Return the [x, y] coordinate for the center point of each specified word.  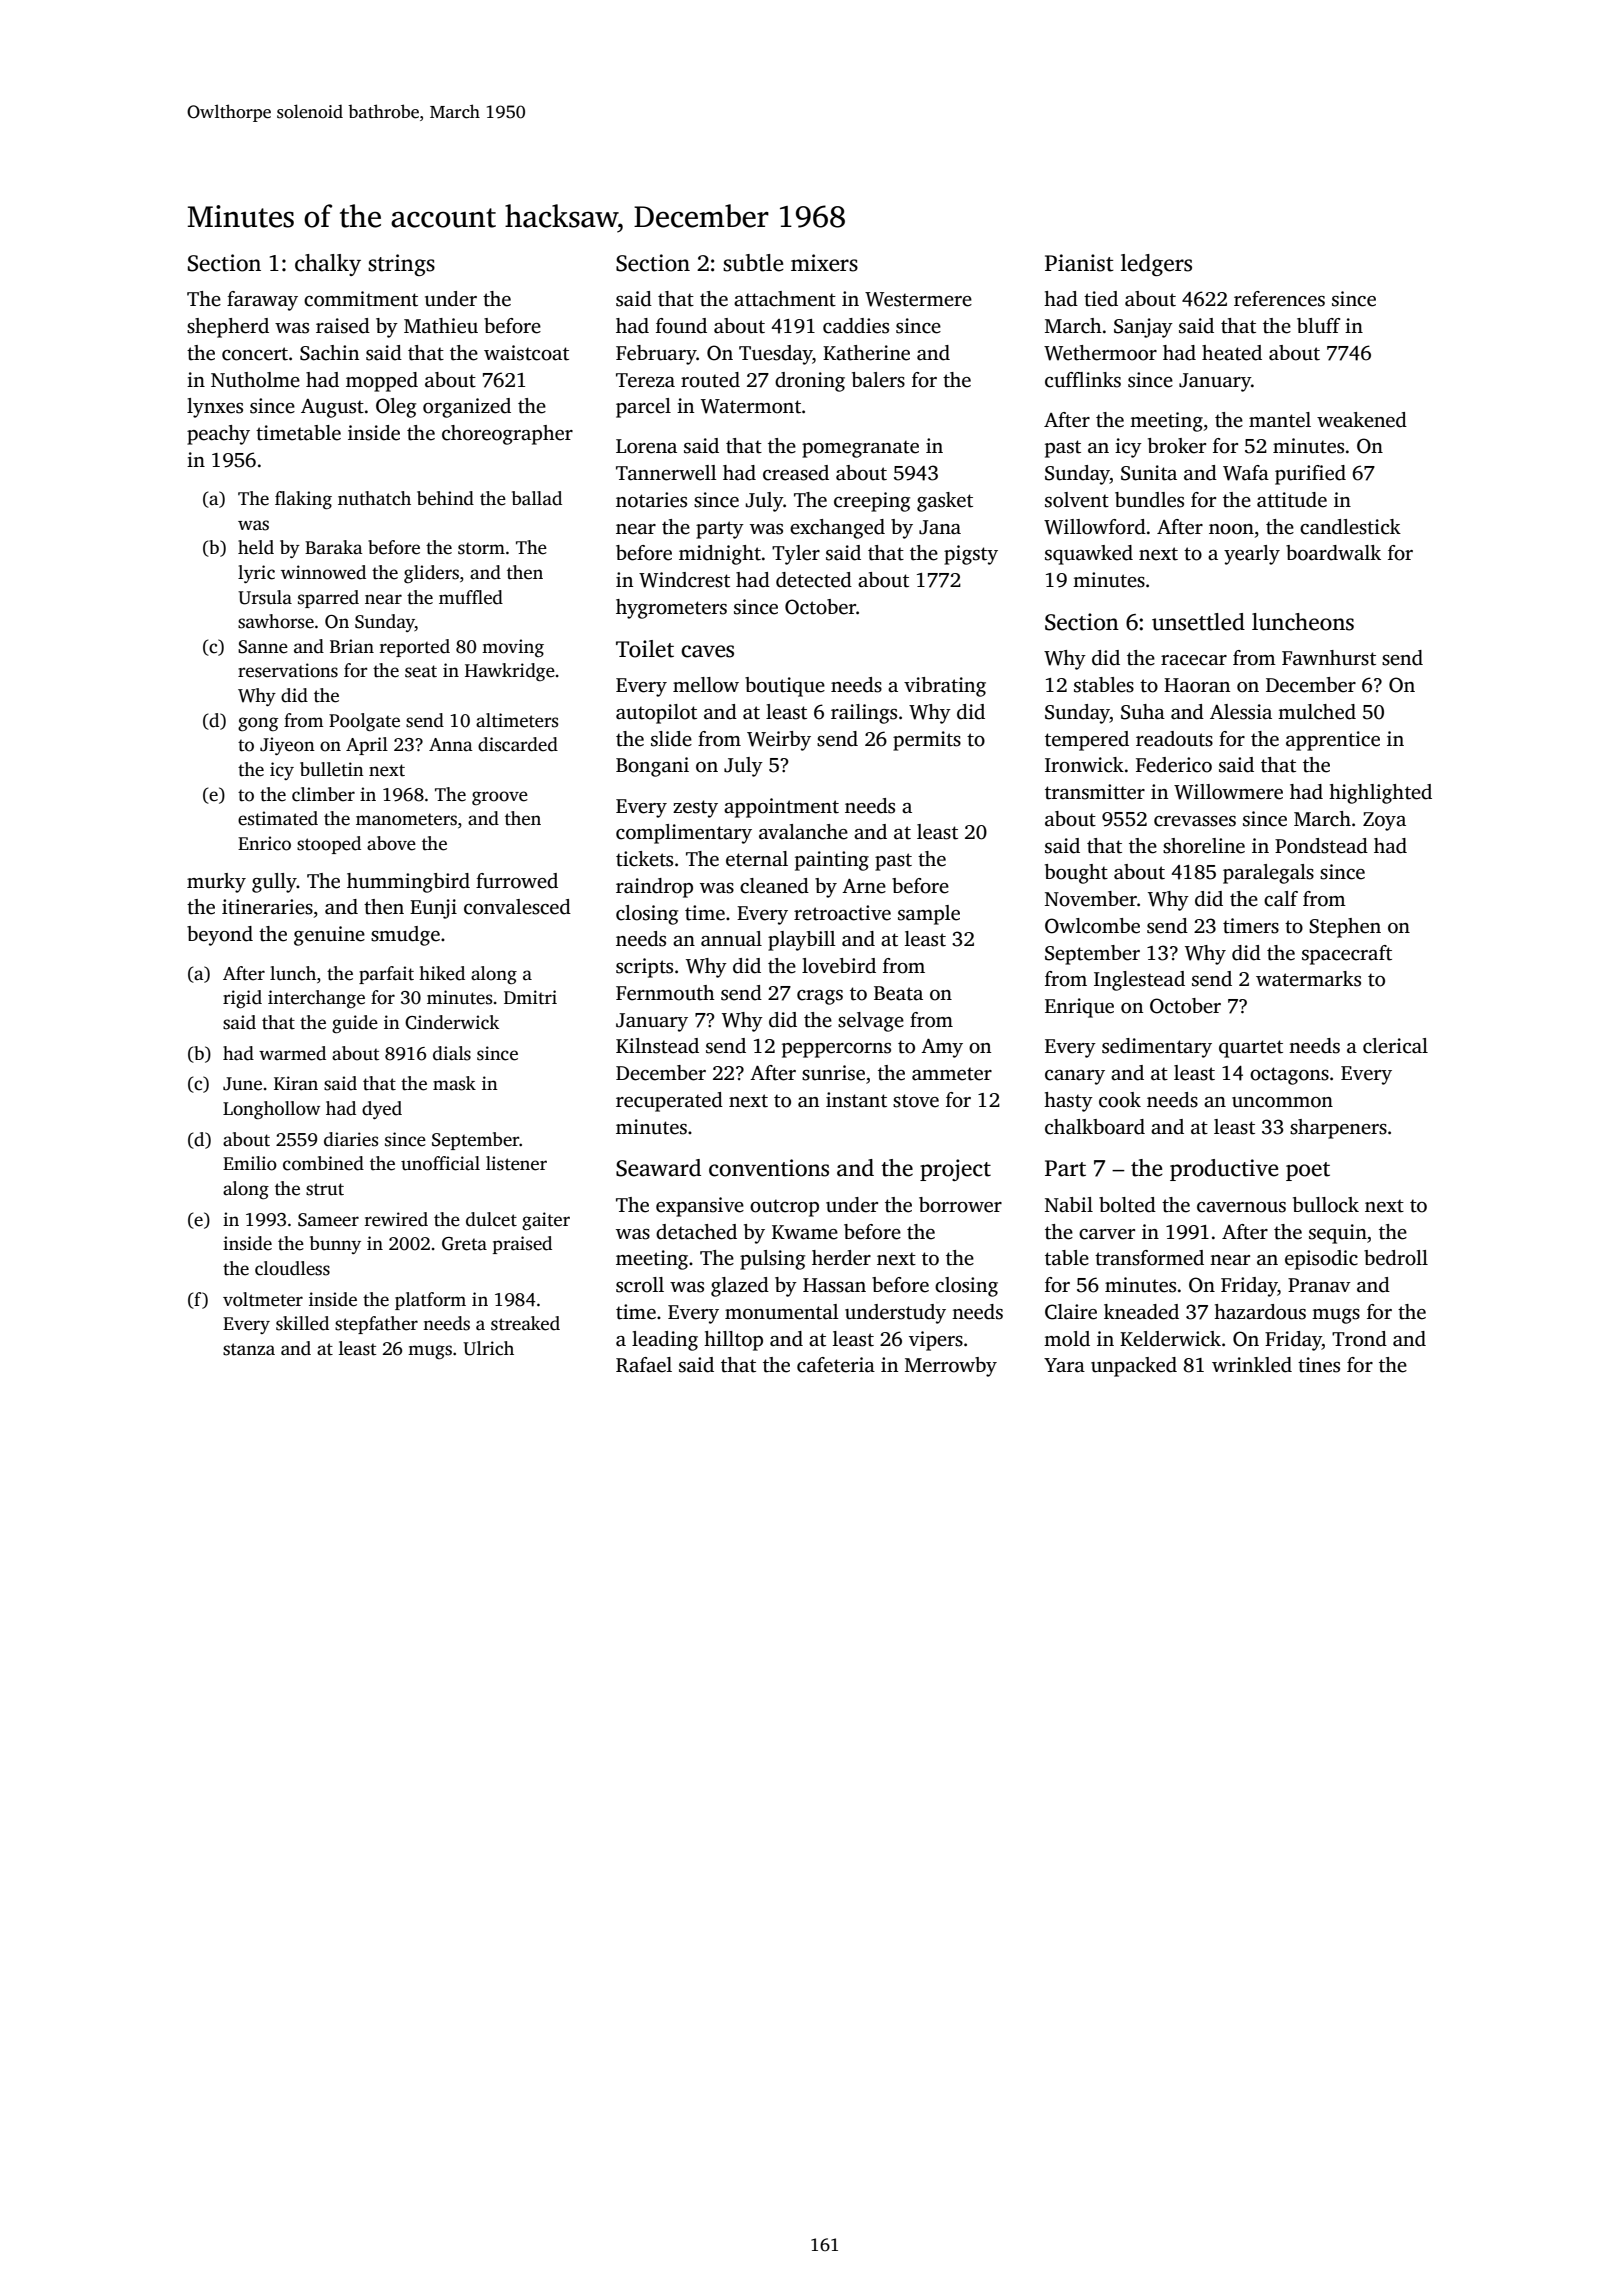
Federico [1174, 765]
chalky [328, 265]
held [256, 547]
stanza [249, 1349]
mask [454, 1083]
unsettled [1198, 622]
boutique [785, 687]
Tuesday [776, 355]
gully [274, 883]
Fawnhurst [1329, 658]
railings [864, 714]
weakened [1362, 420]
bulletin [332, 769]
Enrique [1079, 1008]
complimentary [684, 834]
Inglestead [1139, 981]
